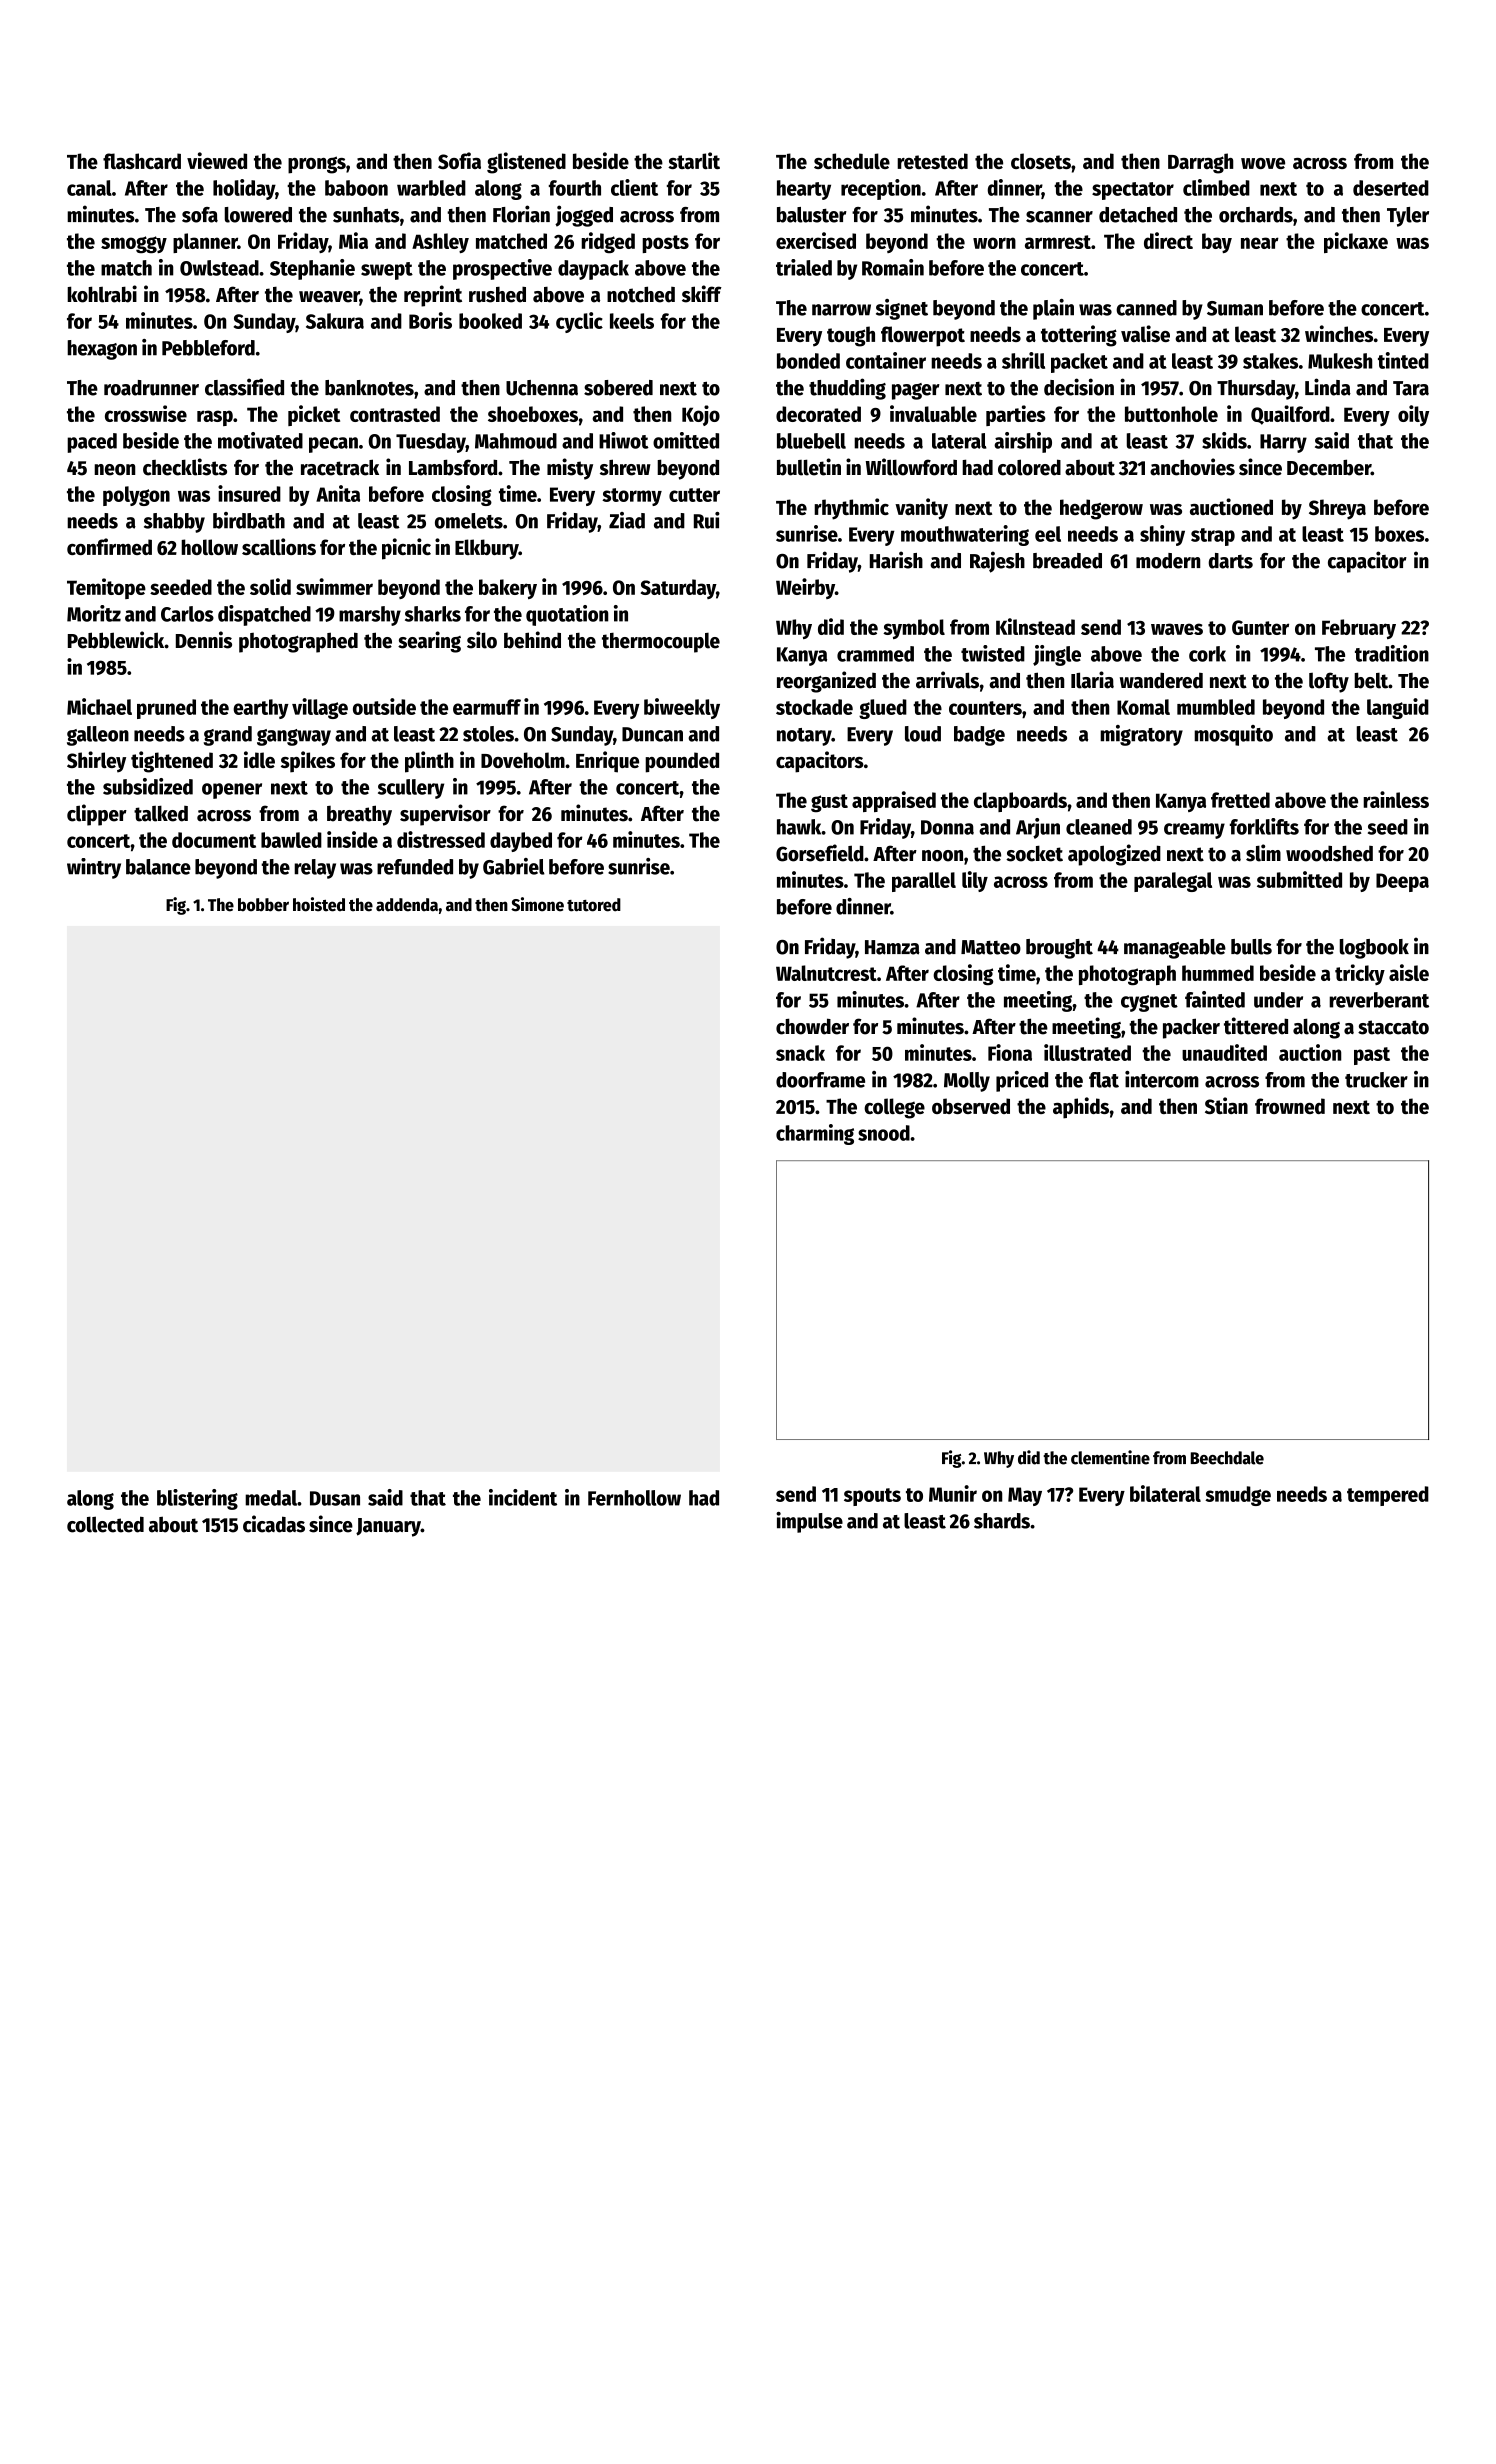 This document has height=2464, width=1496. What do you see at coordinates (809, 1522) in the document?
I see `impulse` at bounding box center [809, 1522].
